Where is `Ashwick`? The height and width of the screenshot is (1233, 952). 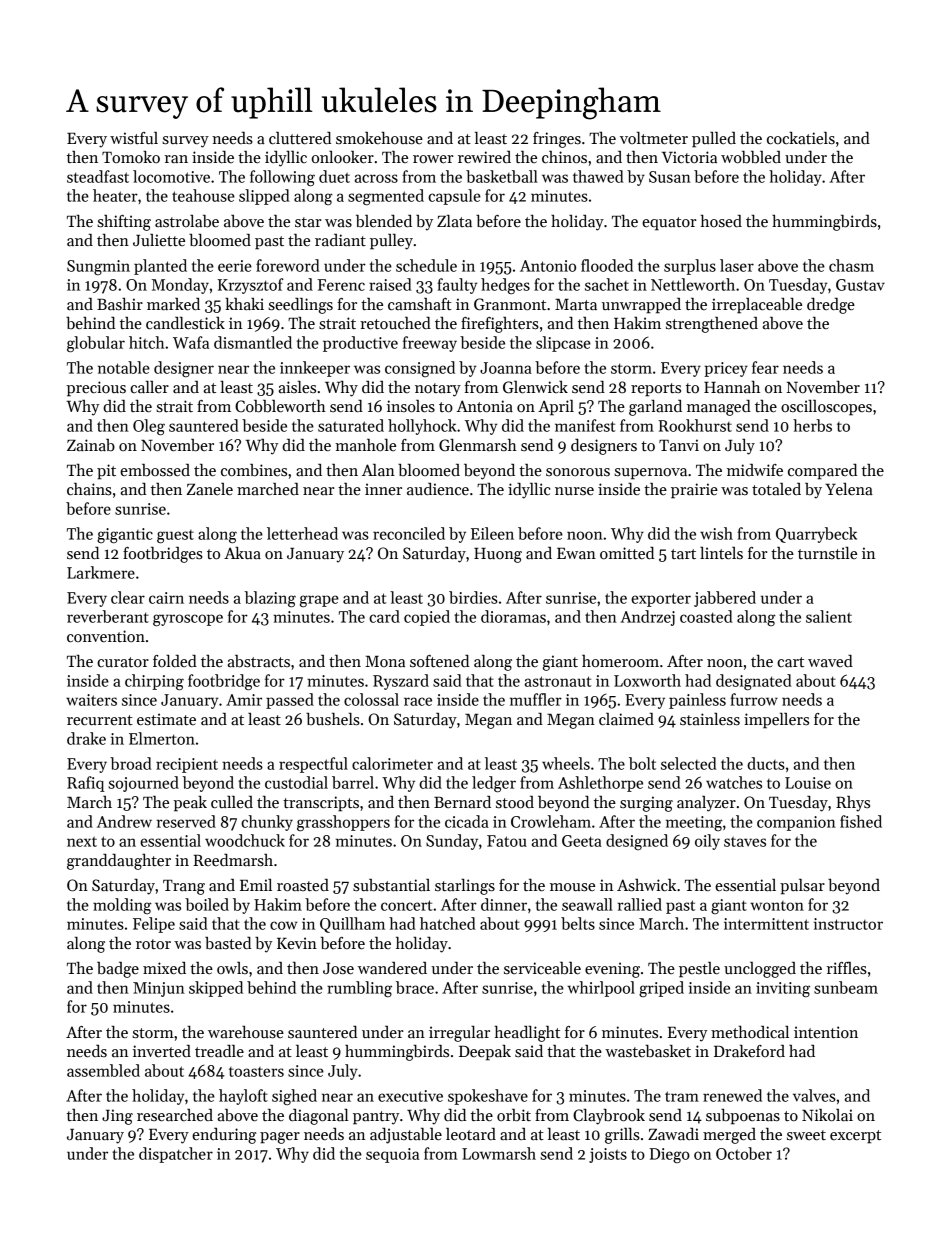
Ashwick is located at coordinates (646, 885).
